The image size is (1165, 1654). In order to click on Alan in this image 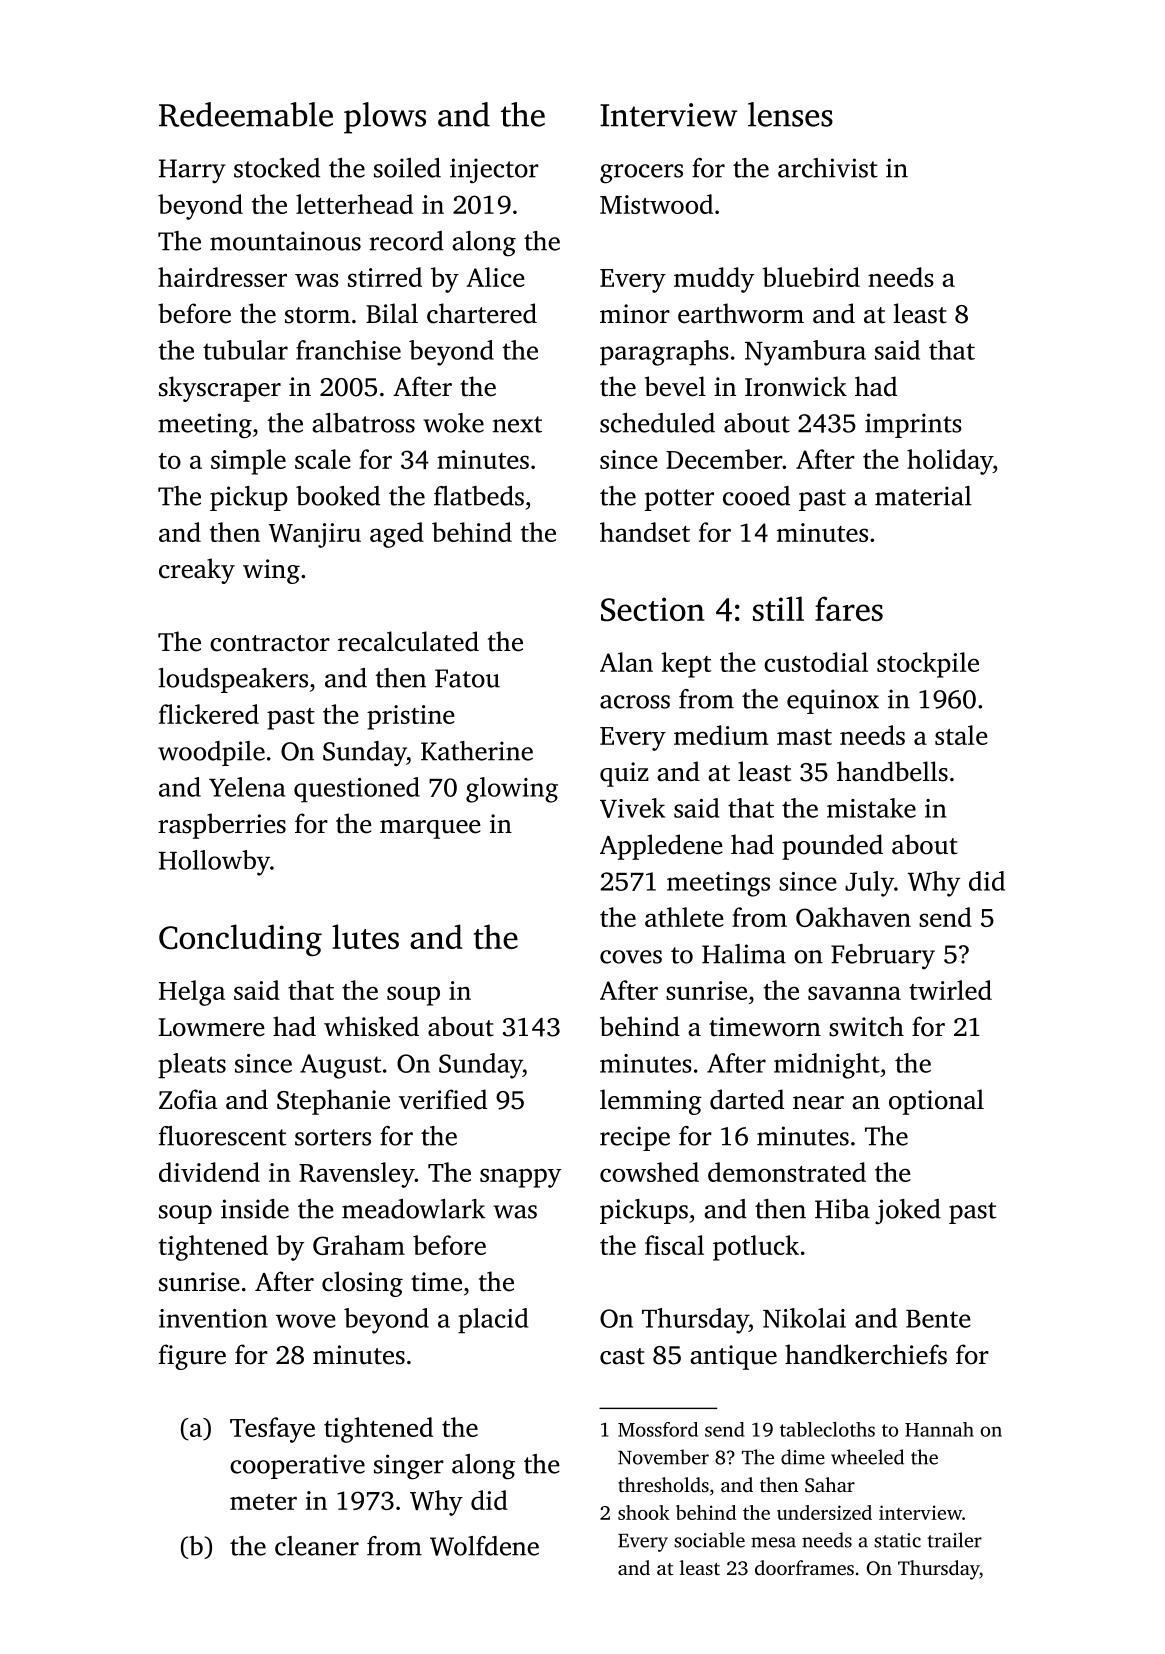, I will do `click(626, 662)`.
